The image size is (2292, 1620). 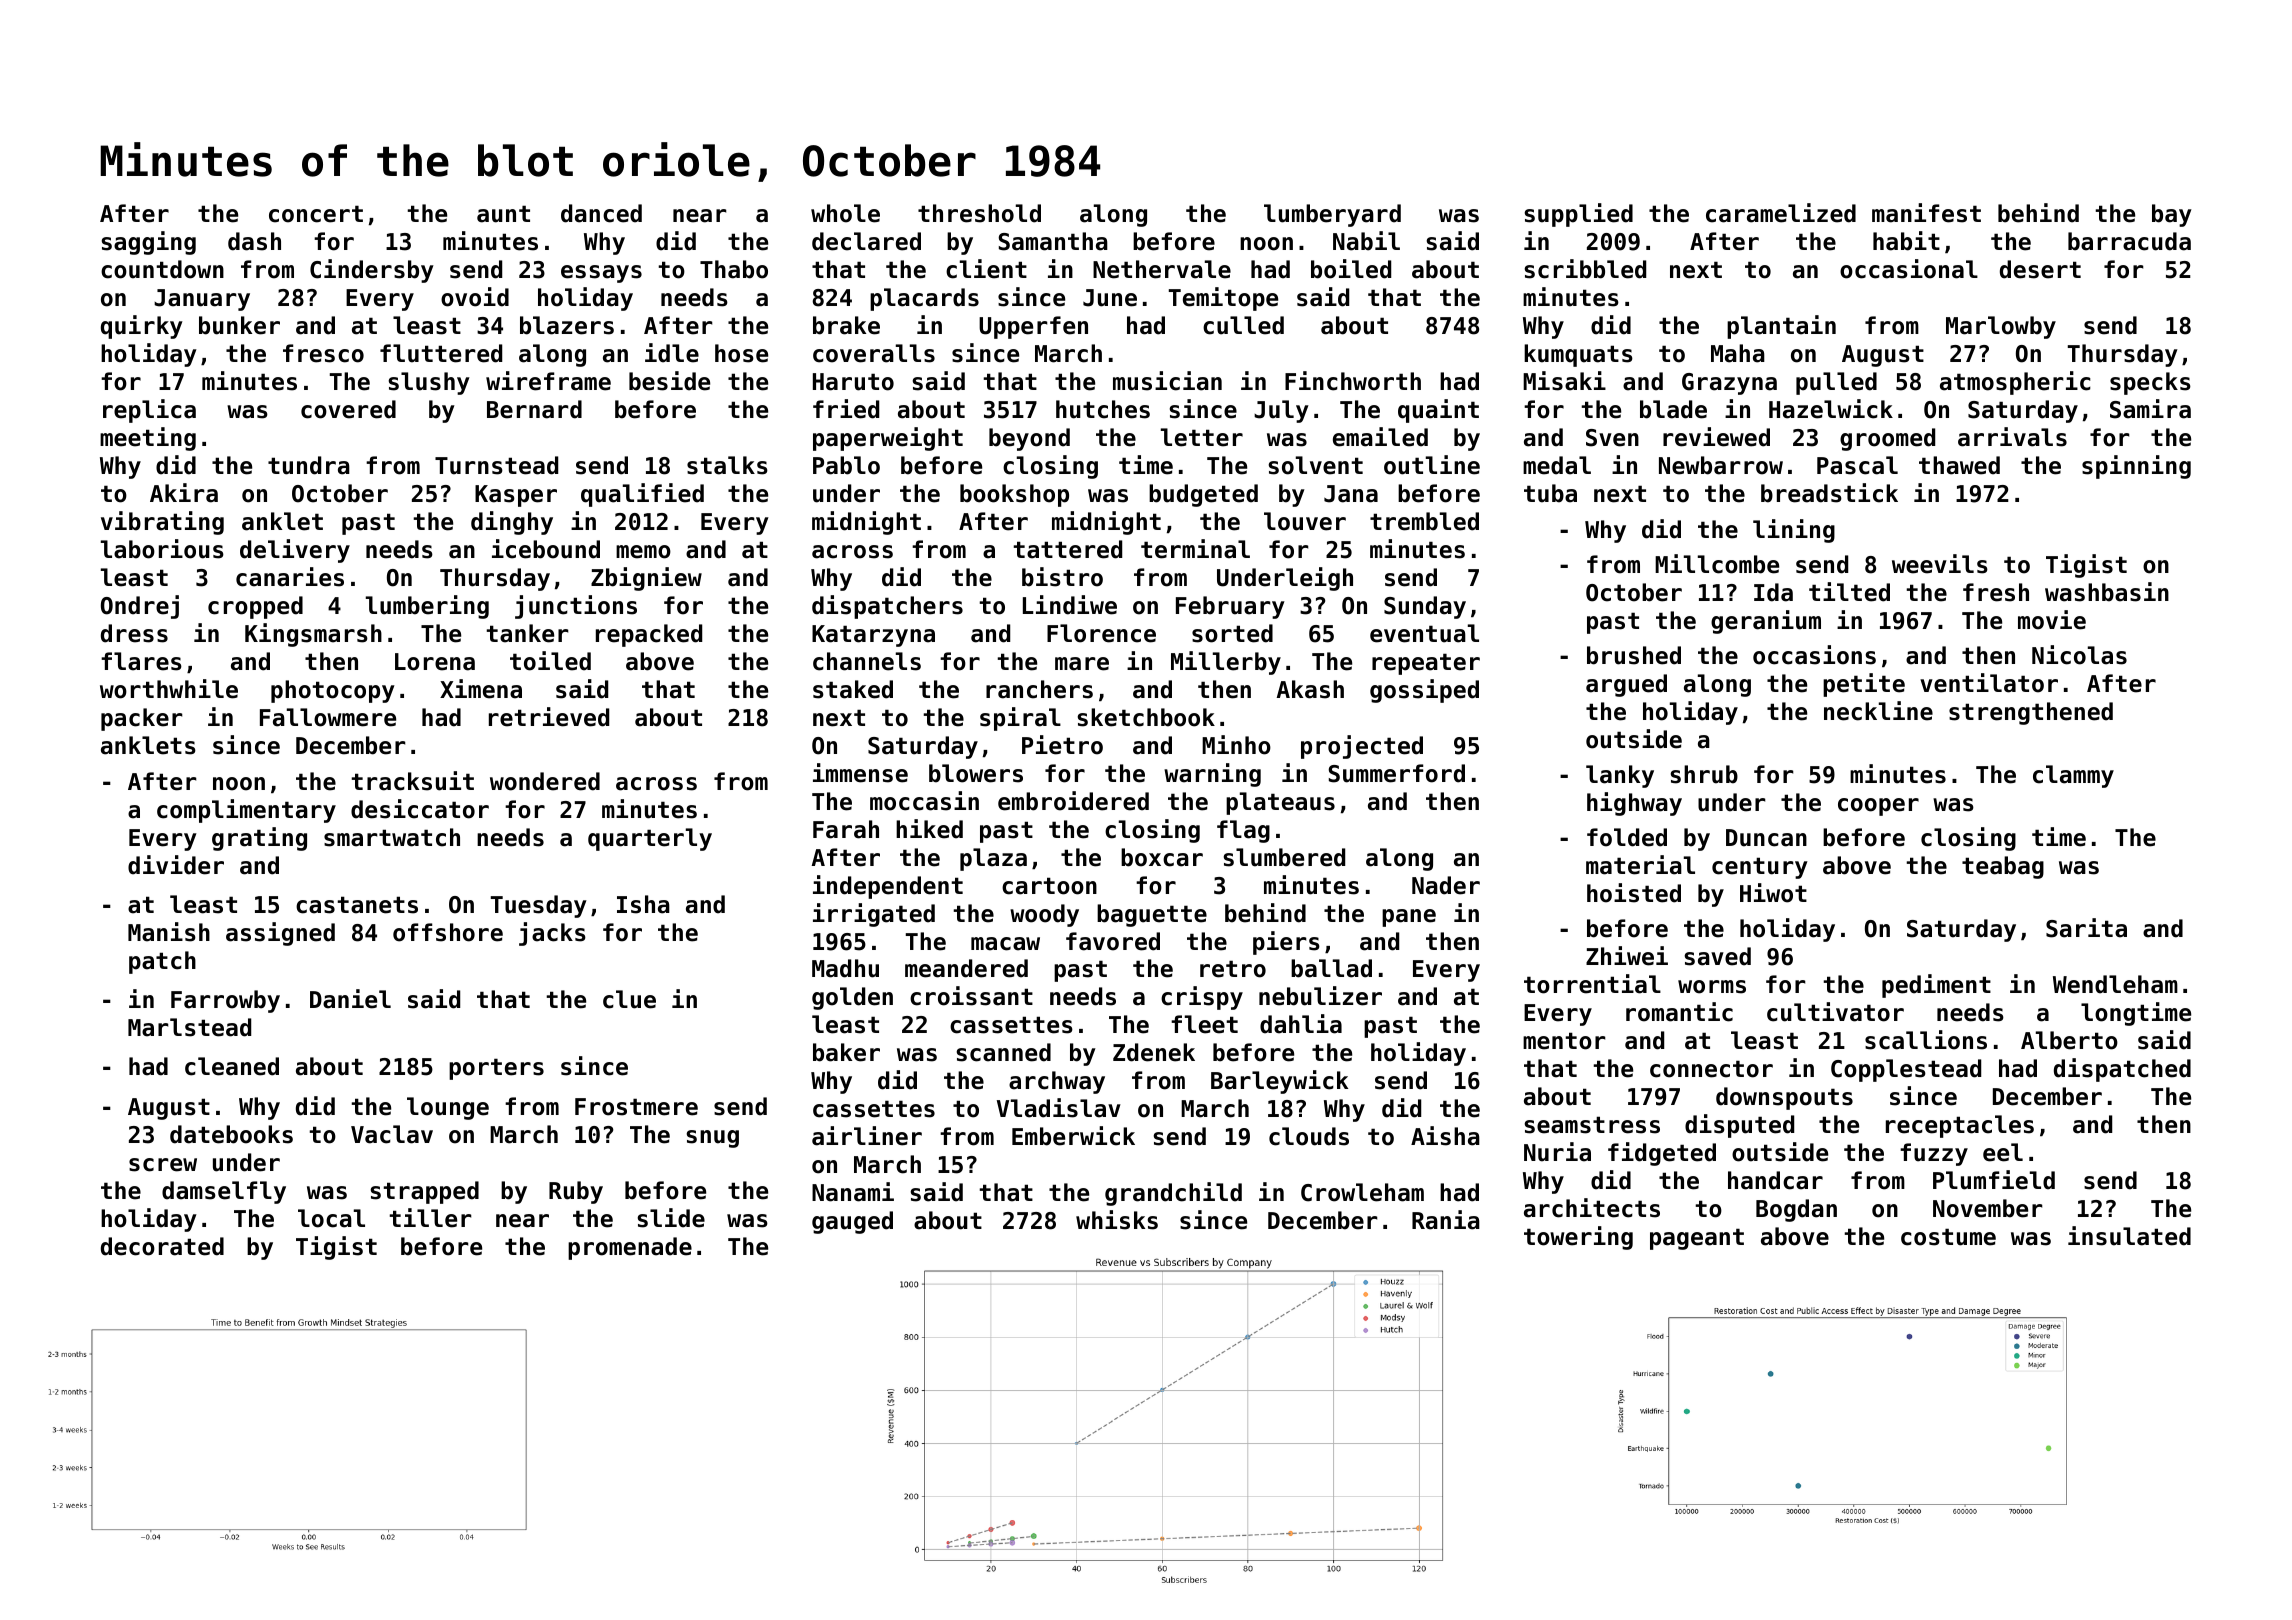 I want to click on promenade, so click(x=630, y=1248).
